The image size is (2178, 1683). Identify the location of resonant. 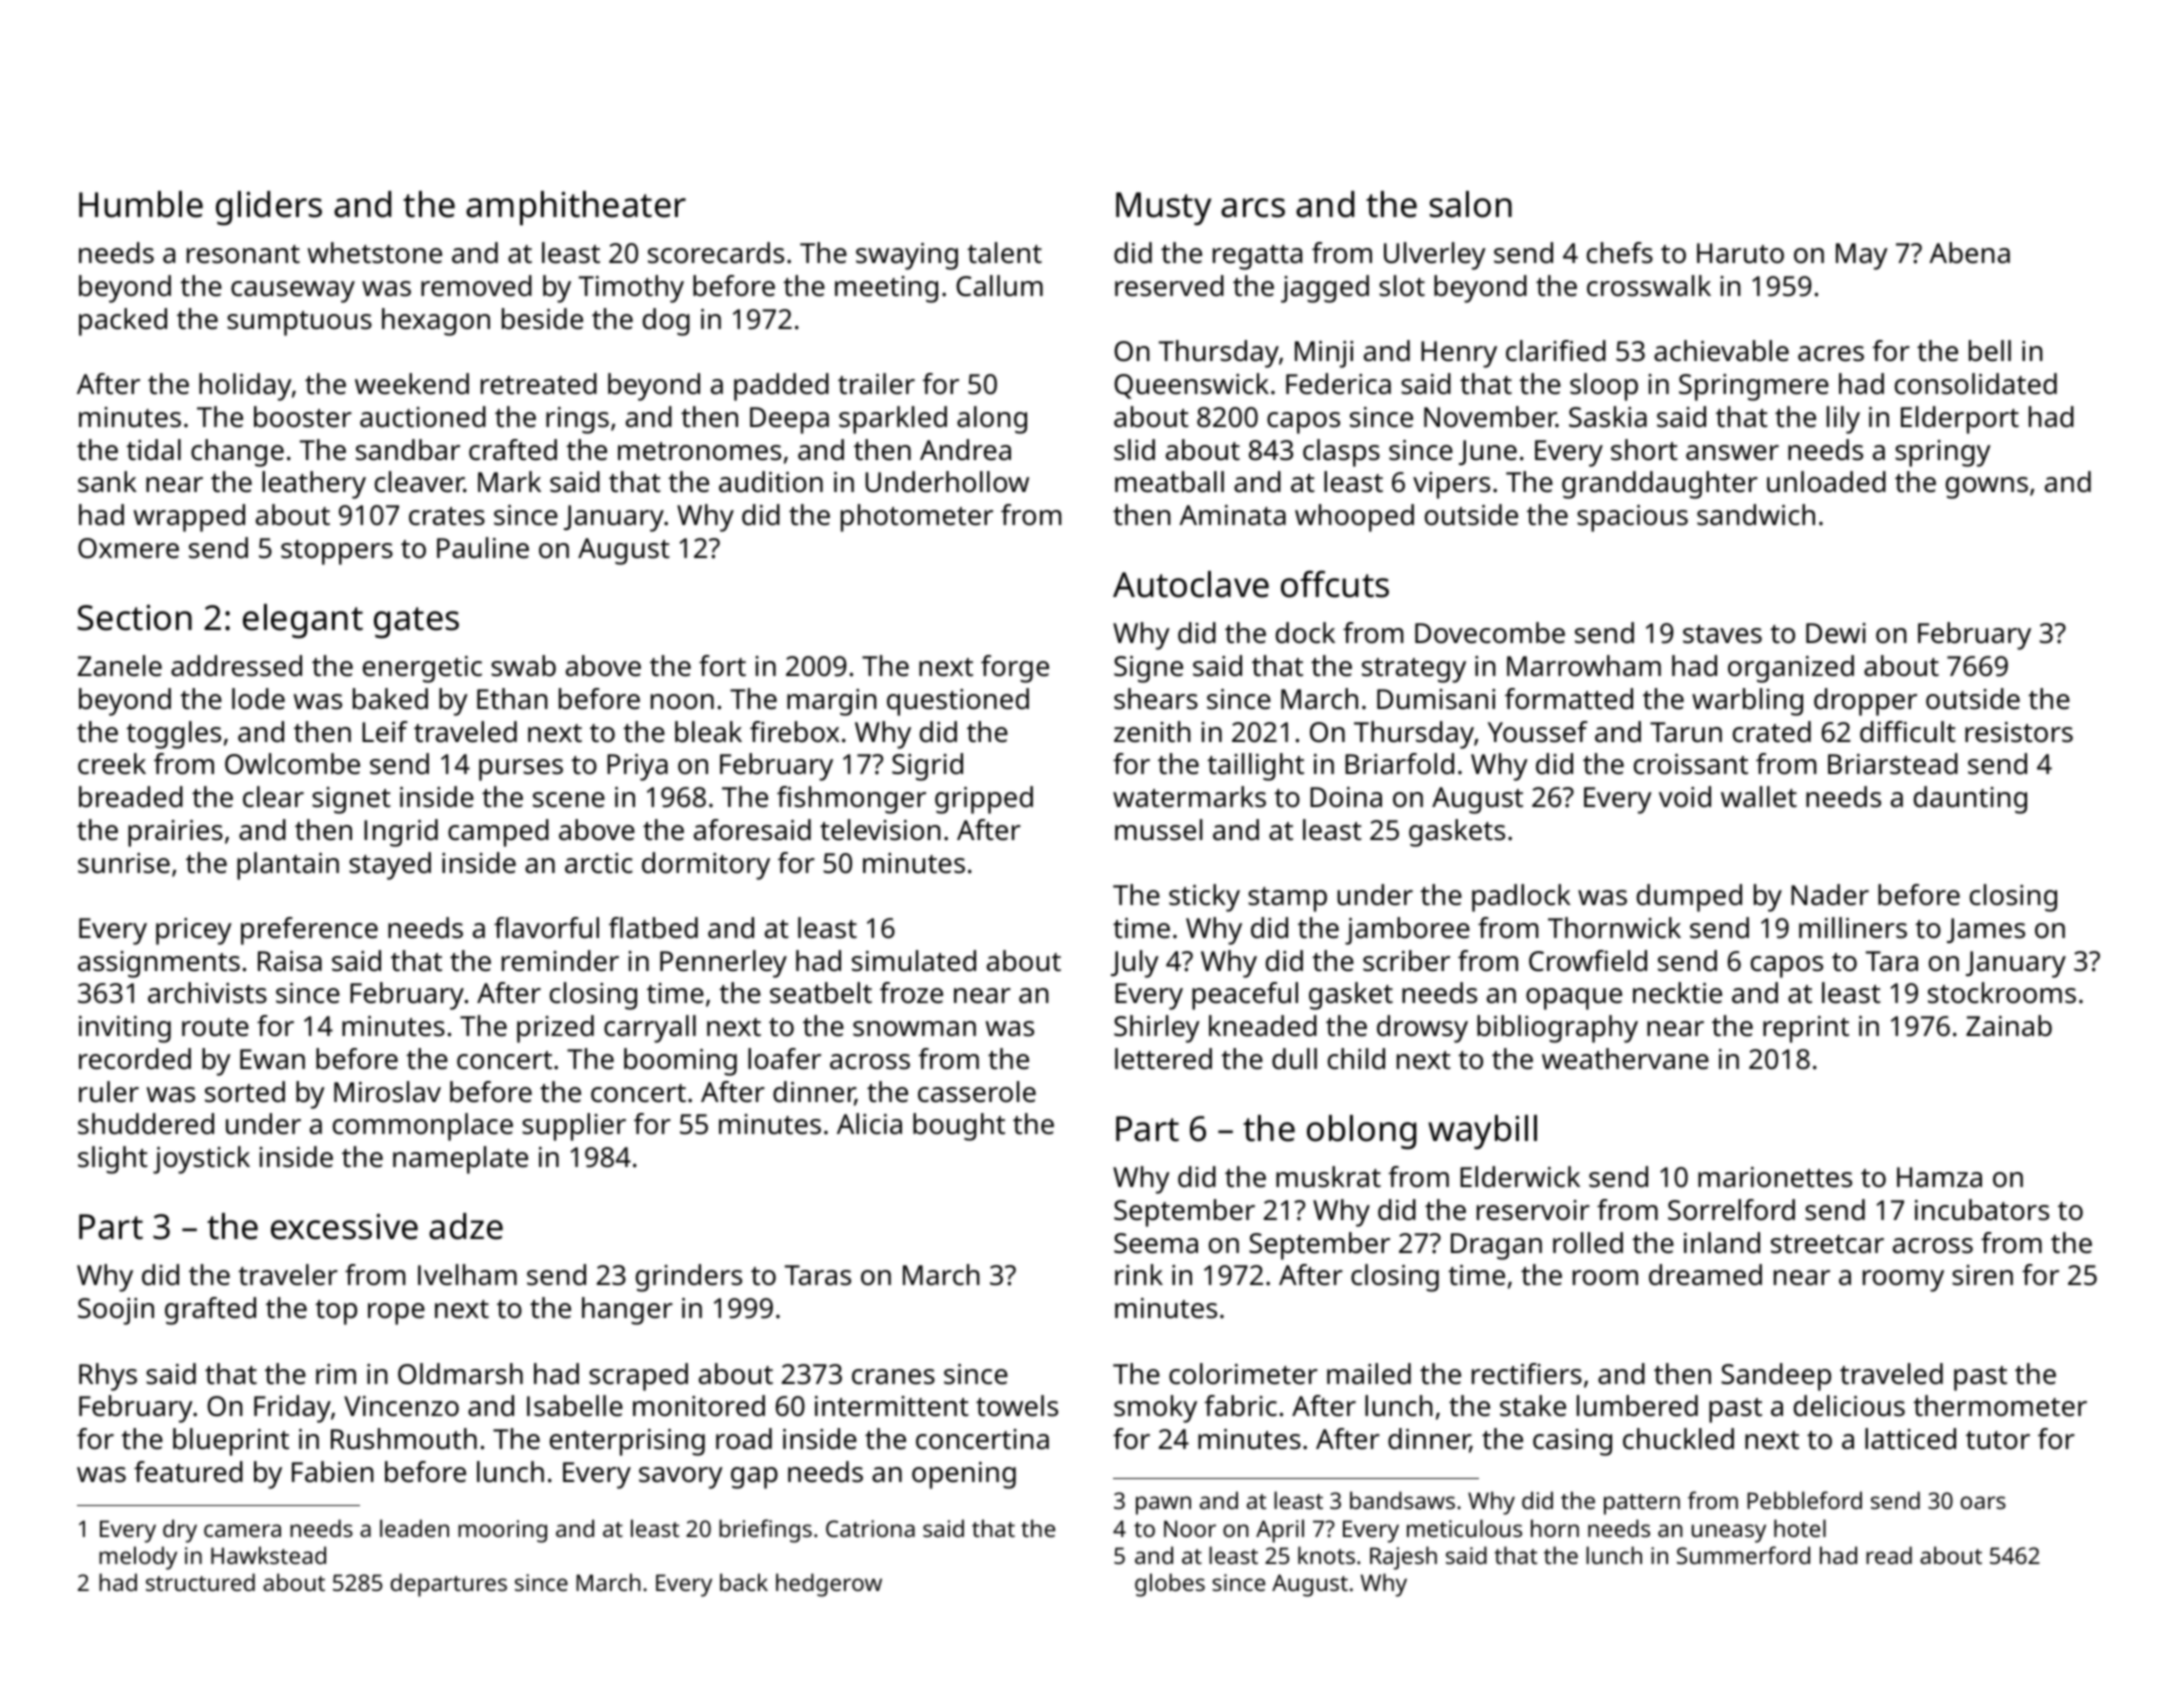
(243, 254).
